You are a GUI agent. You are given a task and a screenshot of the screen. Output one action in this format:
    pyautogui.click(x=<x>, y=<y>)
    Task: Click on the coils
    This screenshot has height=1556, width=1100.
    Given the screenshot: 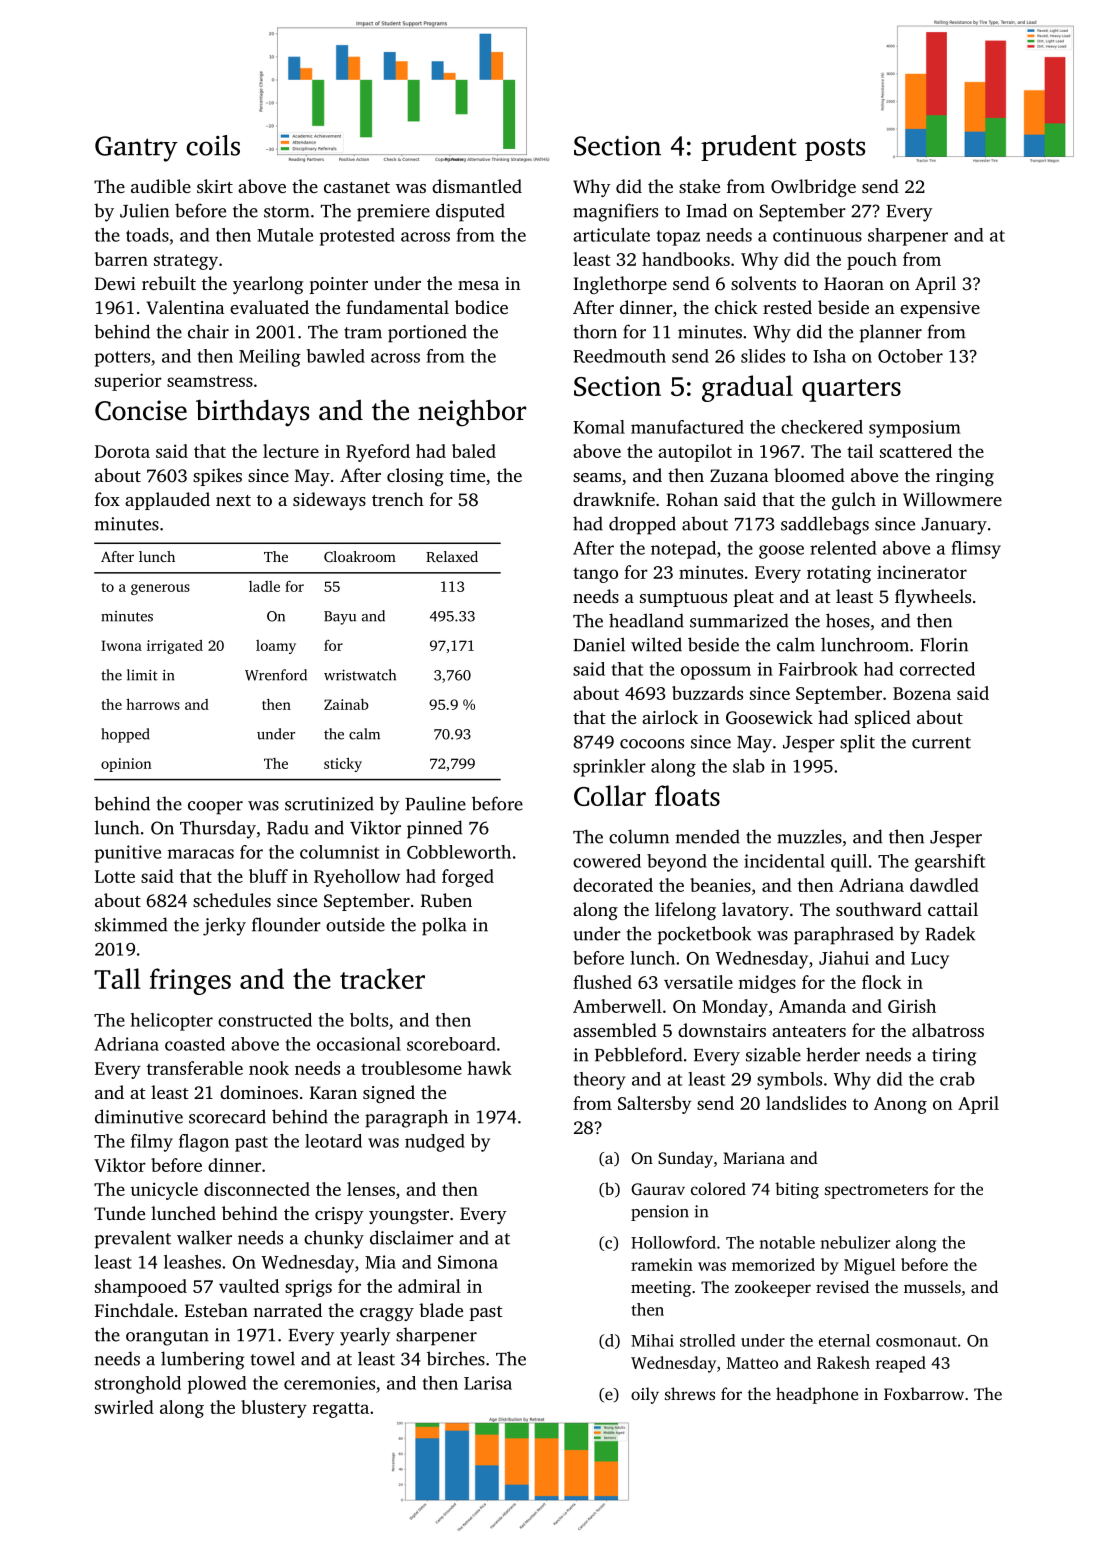 What is the action you would take?
    pyautogui.click(x=213, y=145)
